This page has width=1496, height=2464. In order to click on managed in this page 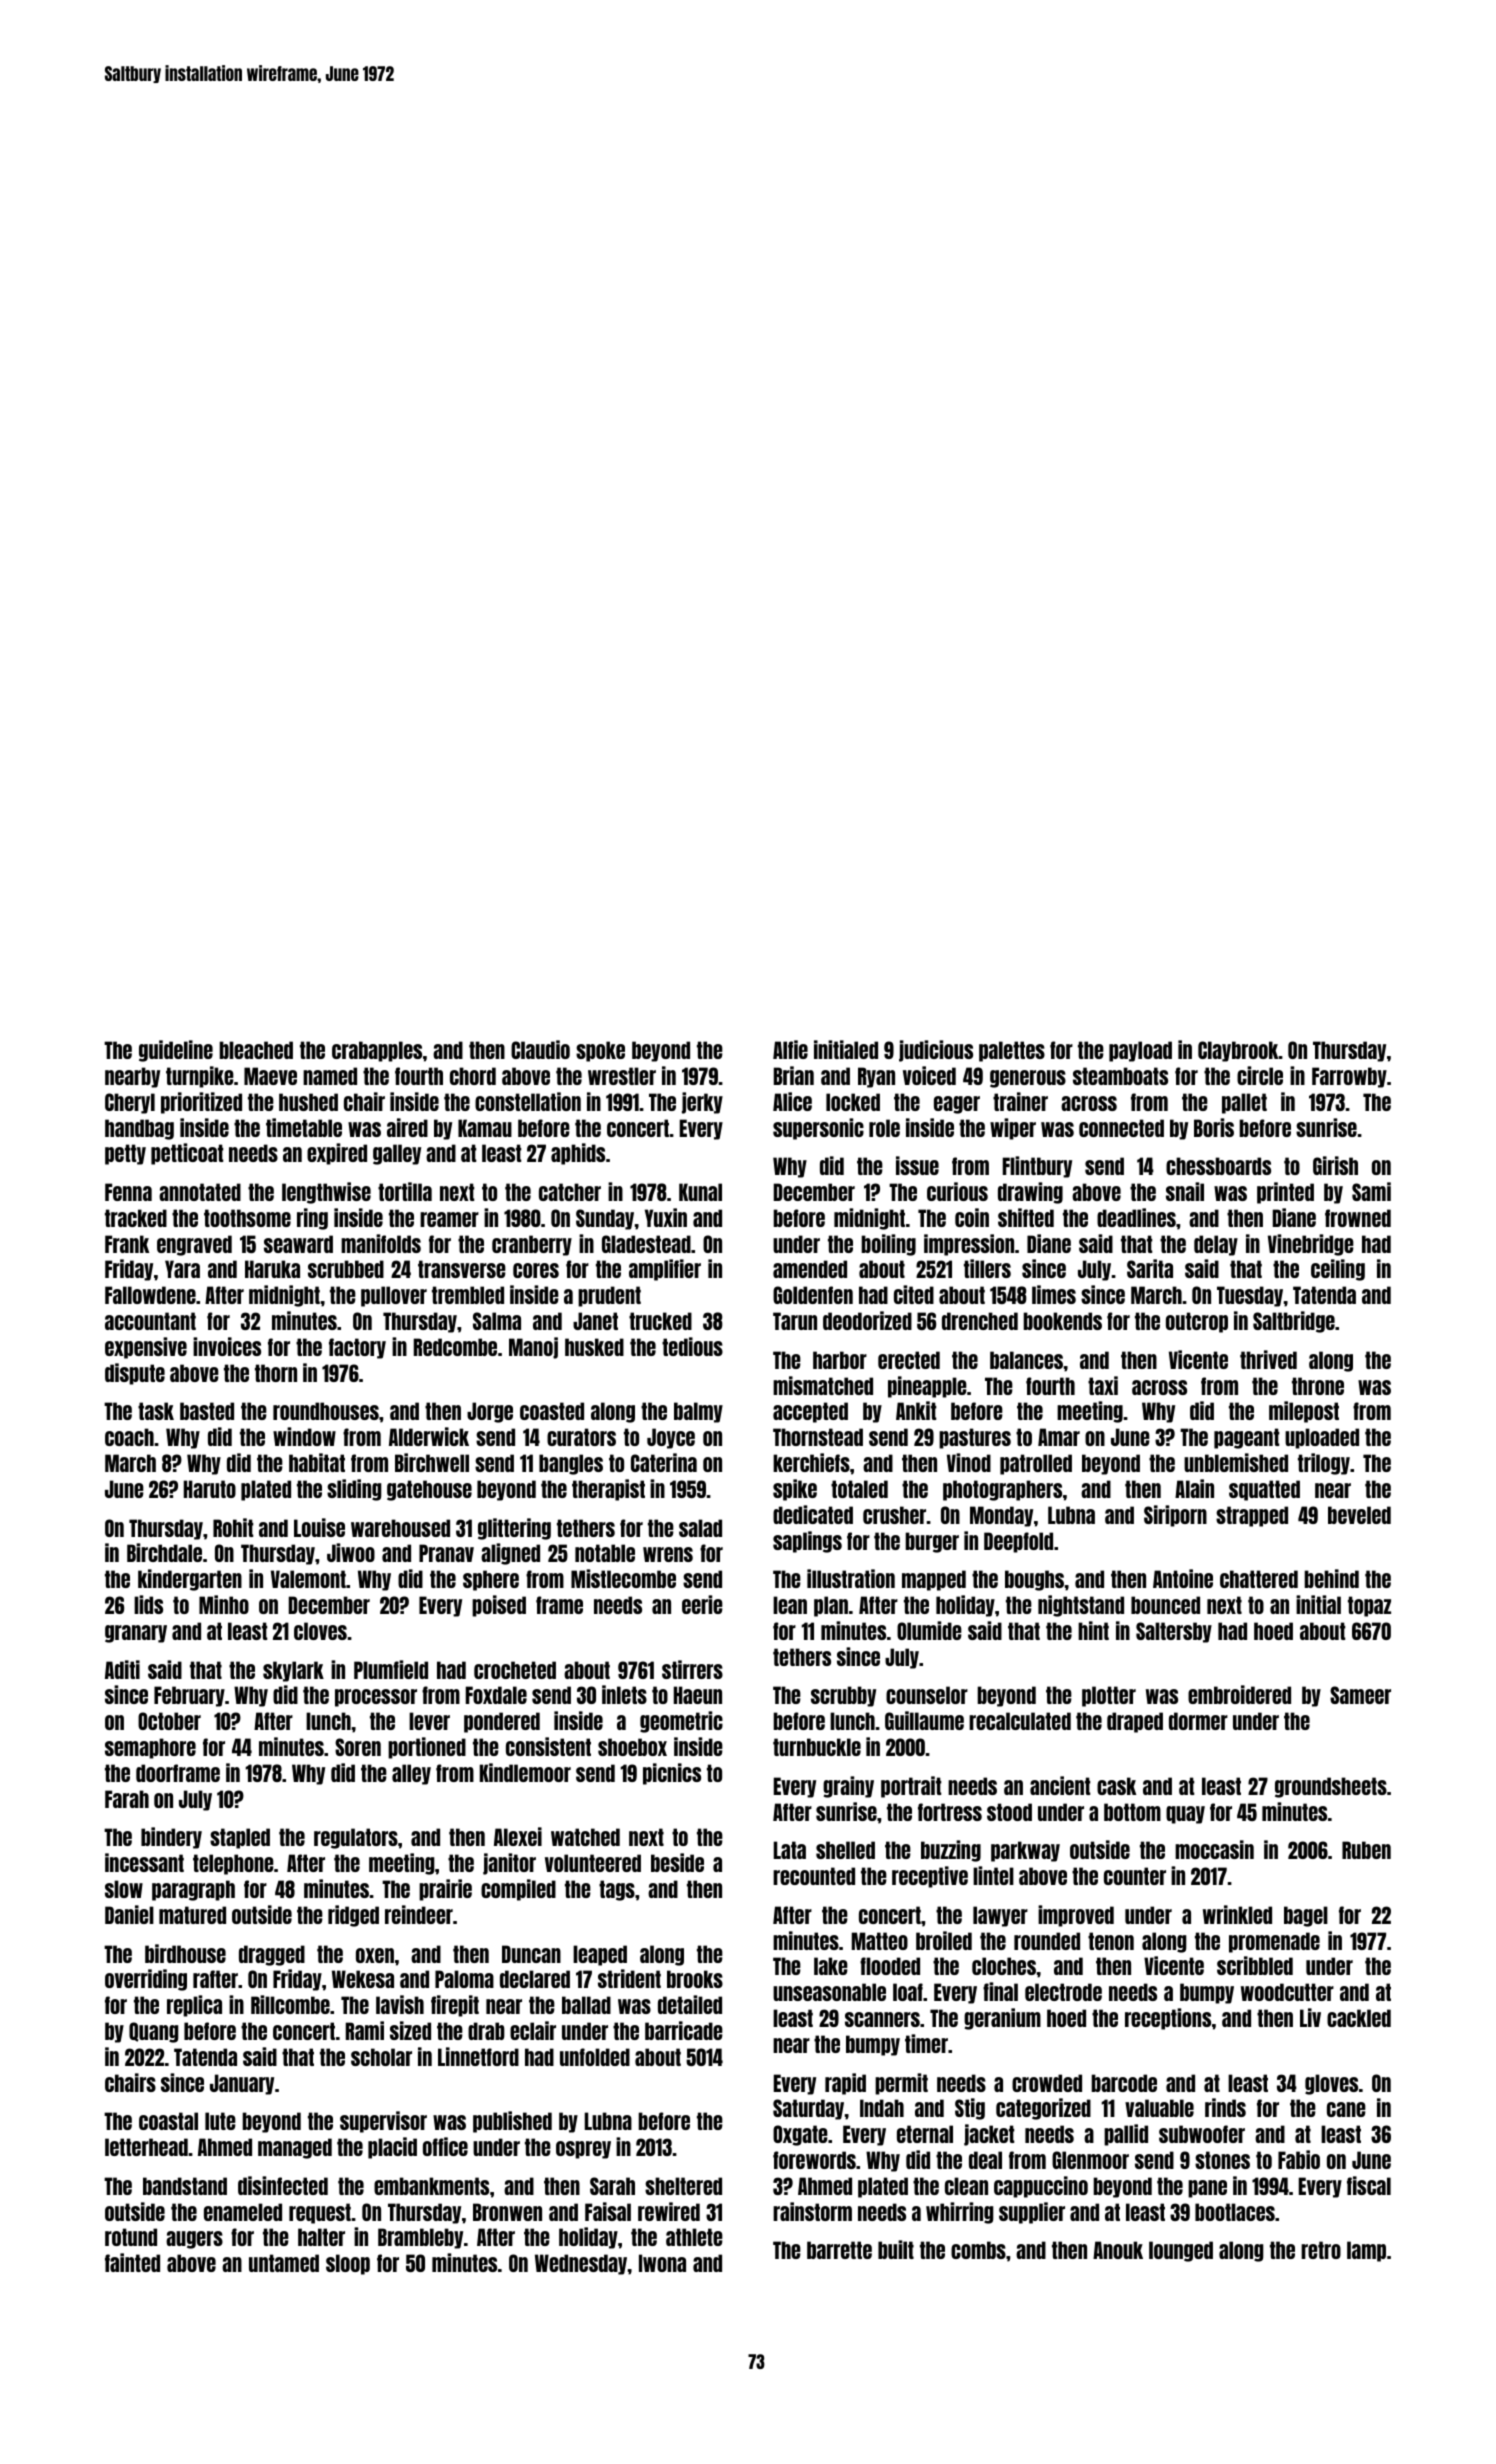, I will do `click(295, 2148)`.
